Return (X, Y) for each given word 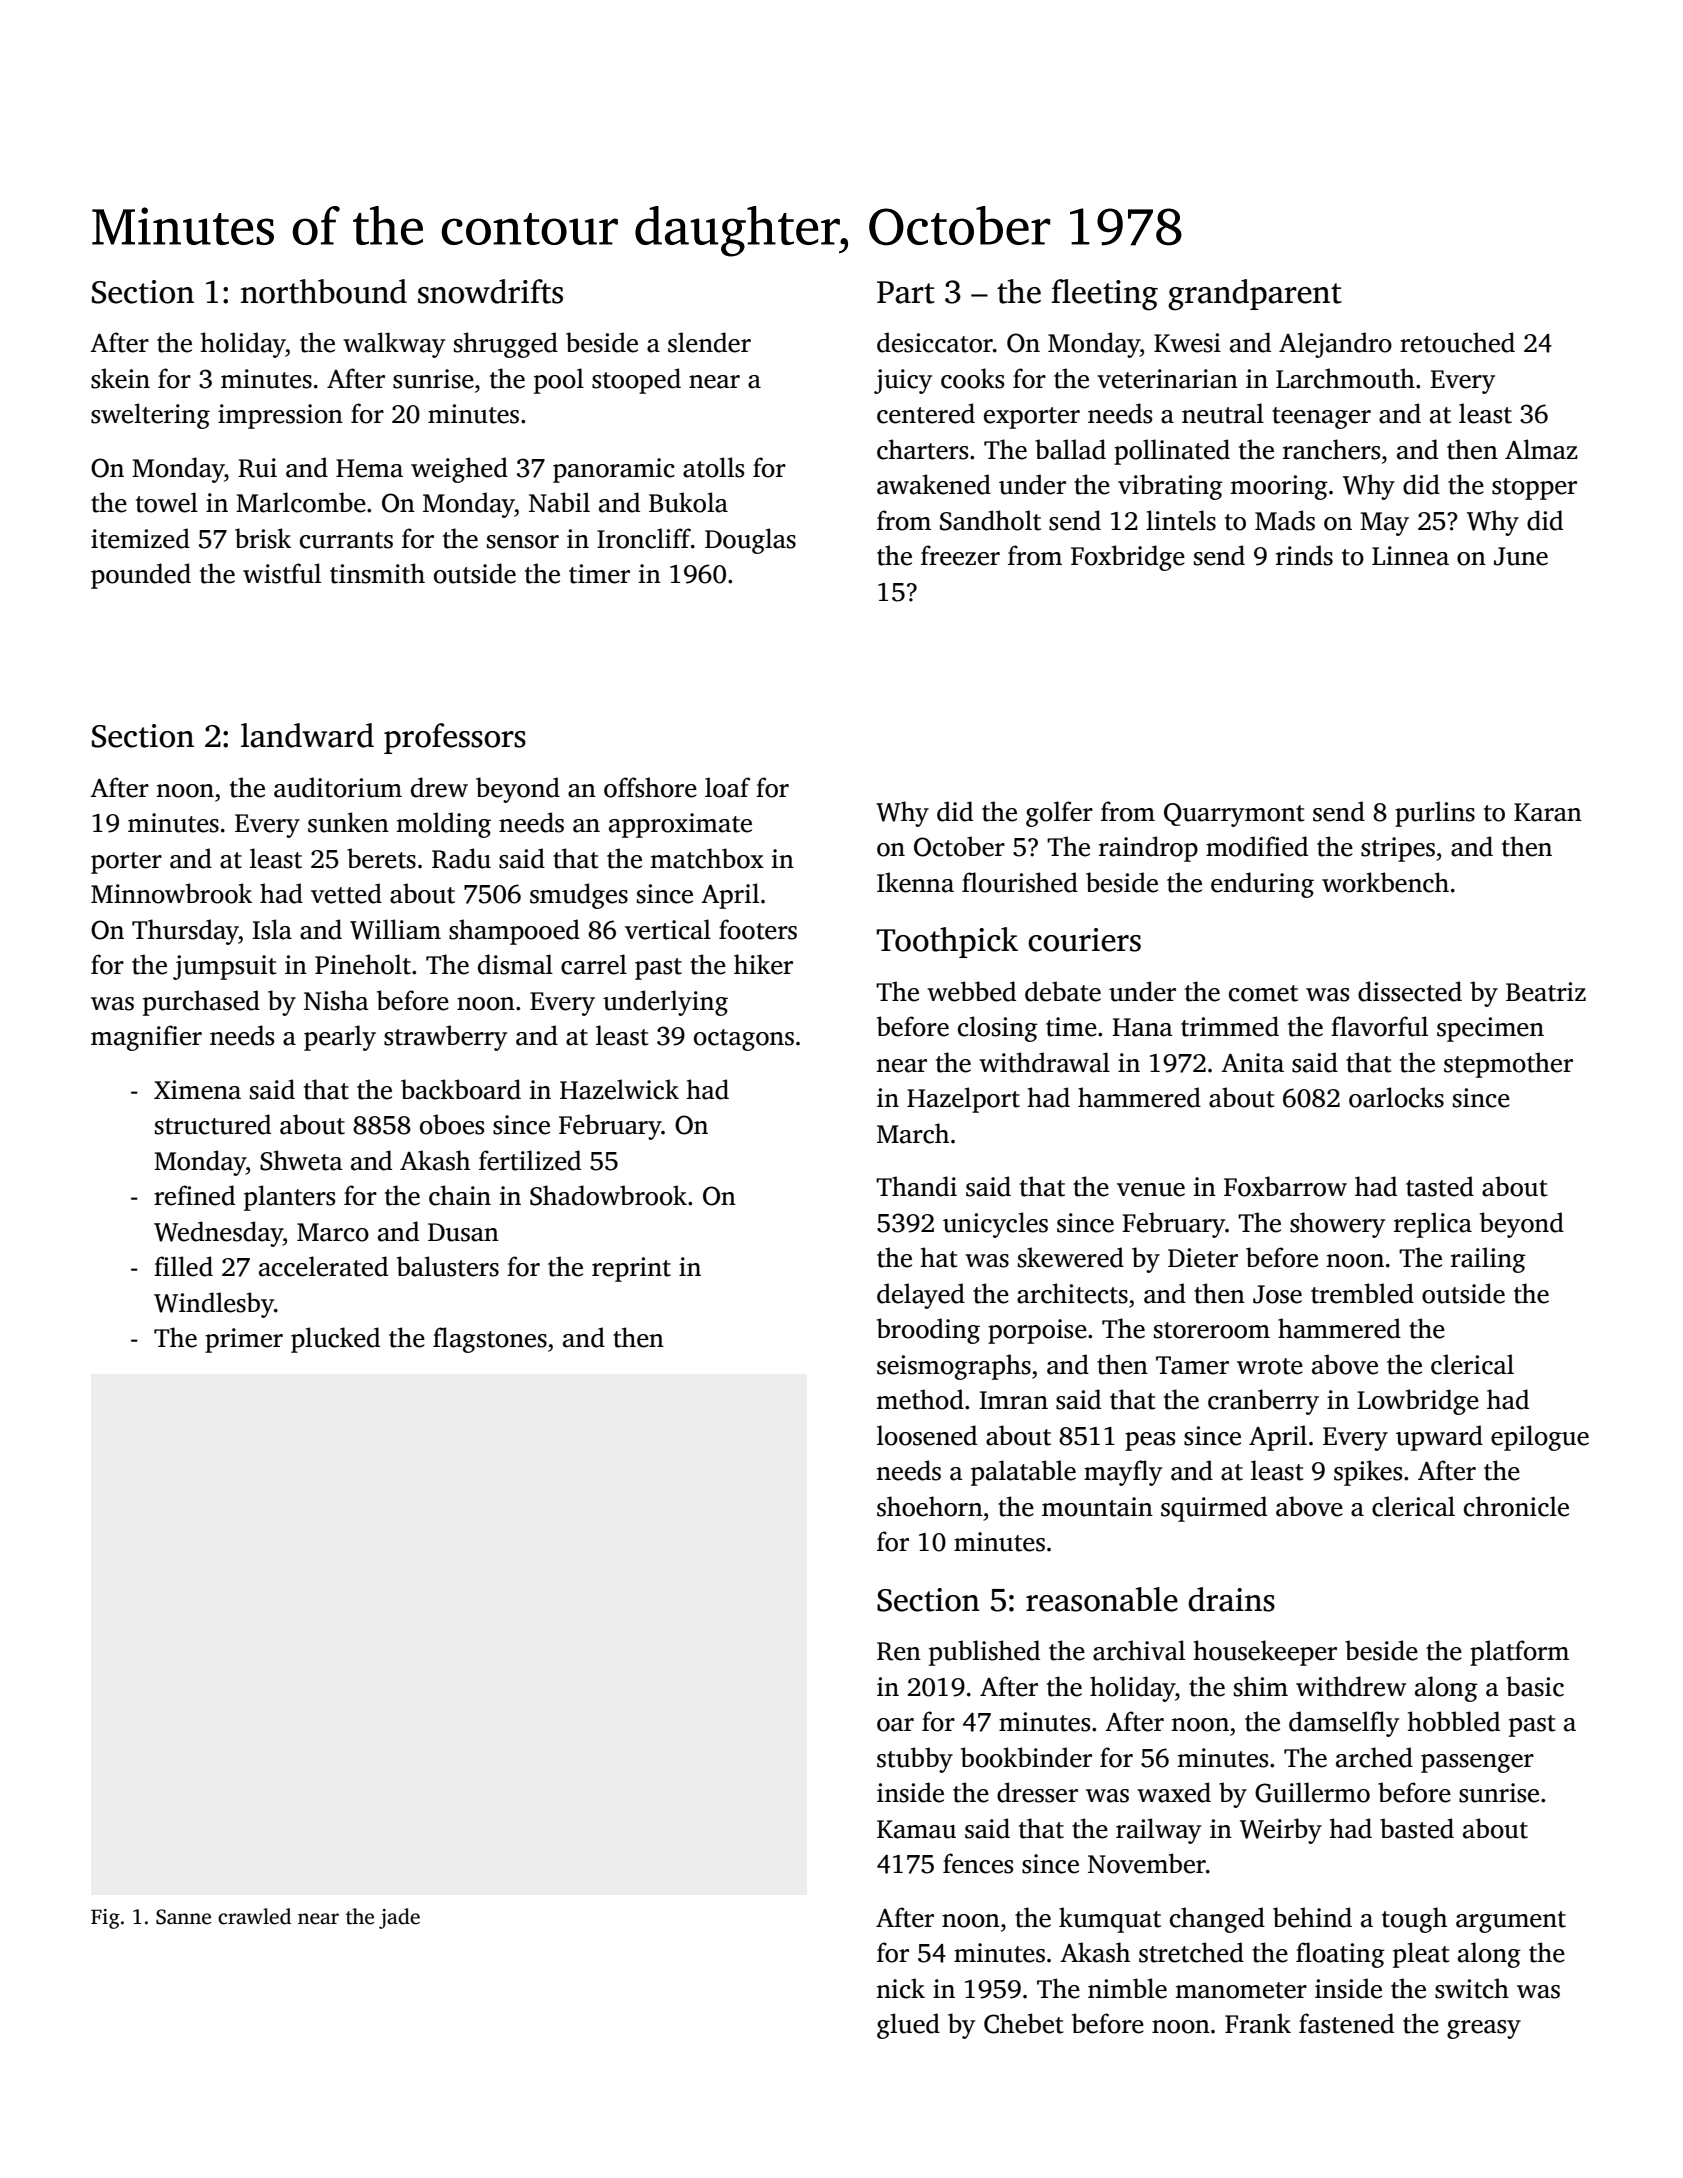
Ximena (197, 1090)
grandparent (1255, 295)
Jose (1277, 1294)
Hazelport (963, 1100)
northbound (324, 291)
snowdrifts (490, 291)
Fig (105, 1919)
